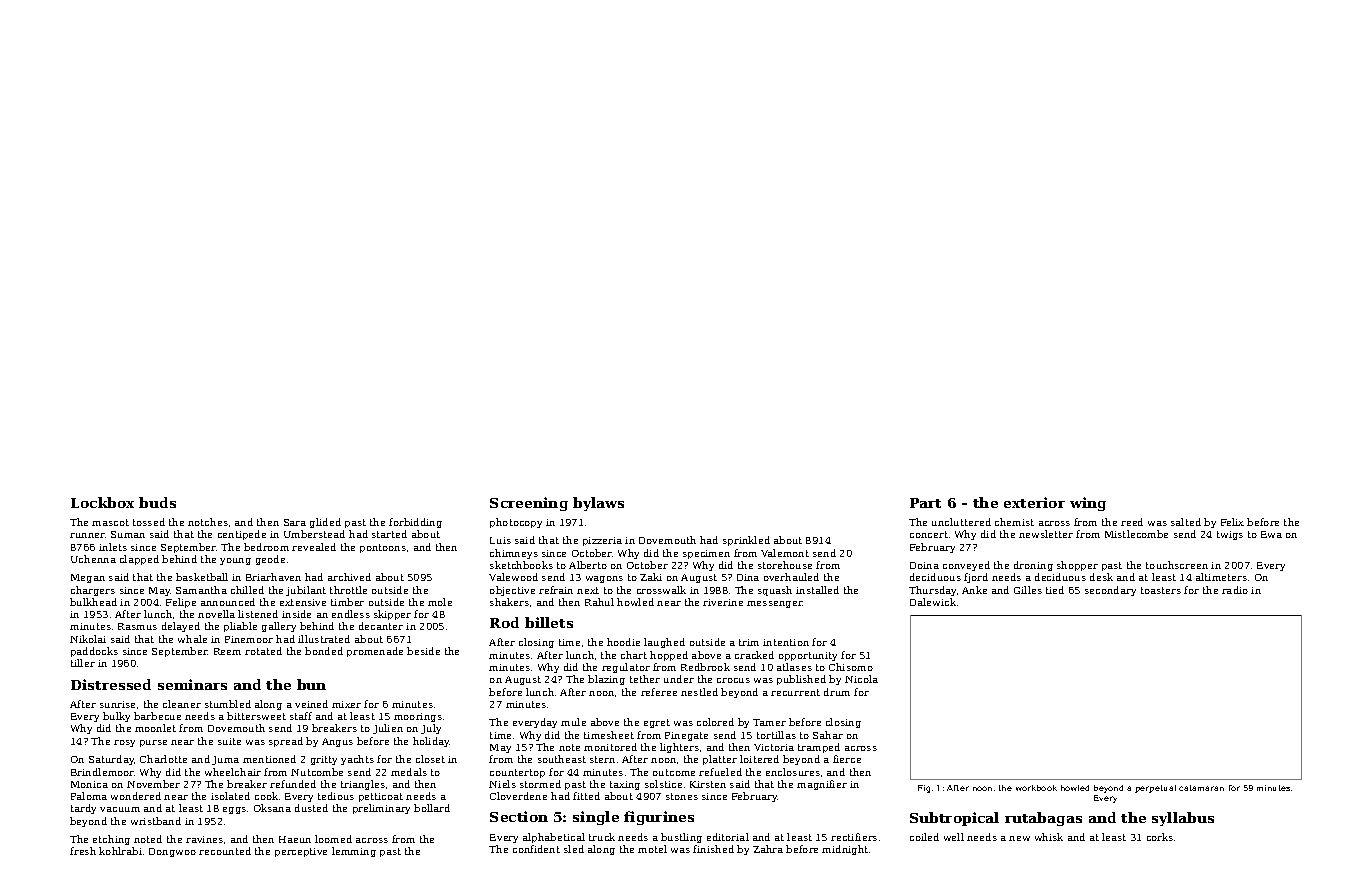  What do you see at coordinates (529, 504) in the screenshot?
I see `Screening` at bounding box center [529, 504].
